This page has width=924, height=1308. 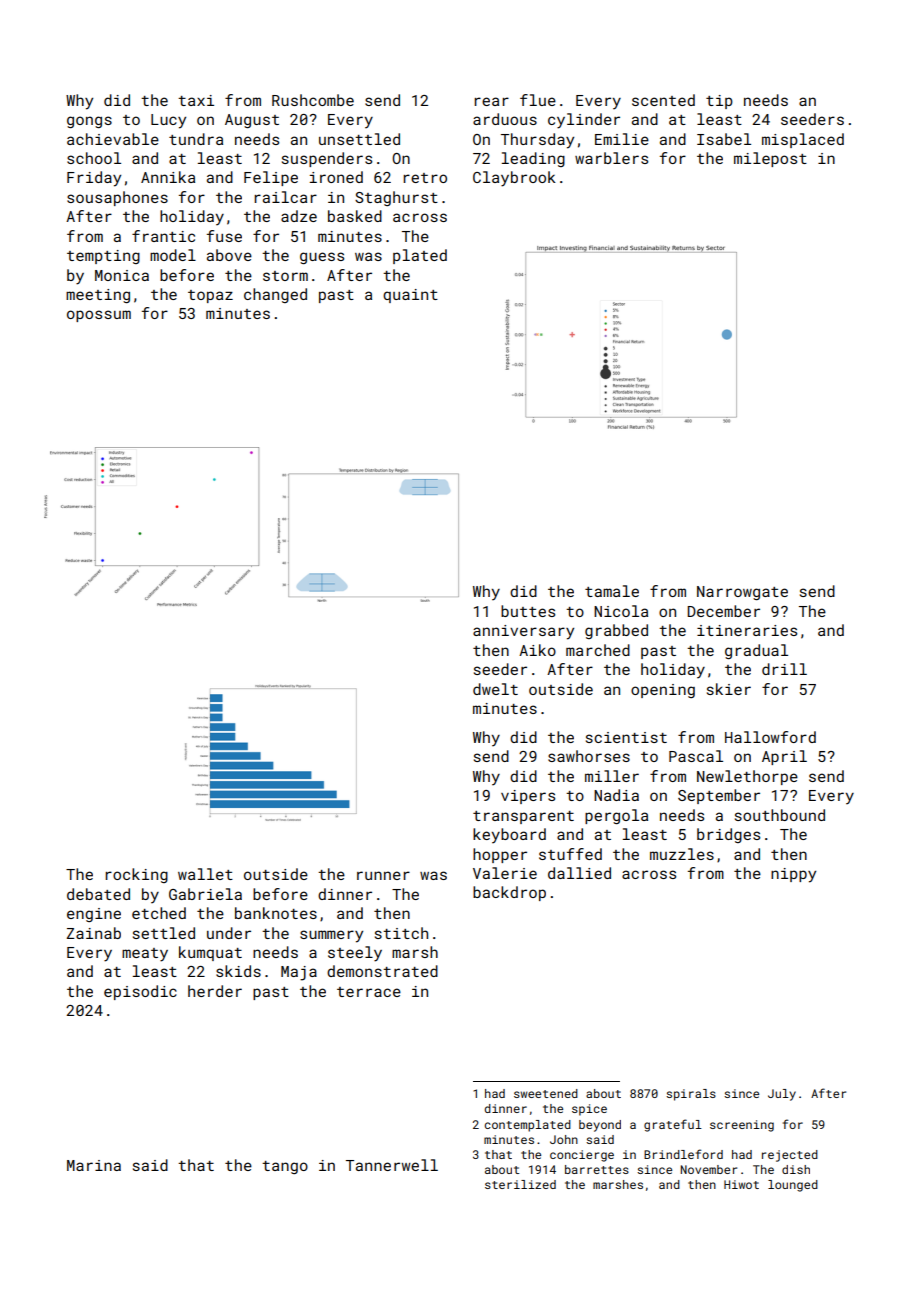 I want to click on tip, so click(x=719, y=102).
